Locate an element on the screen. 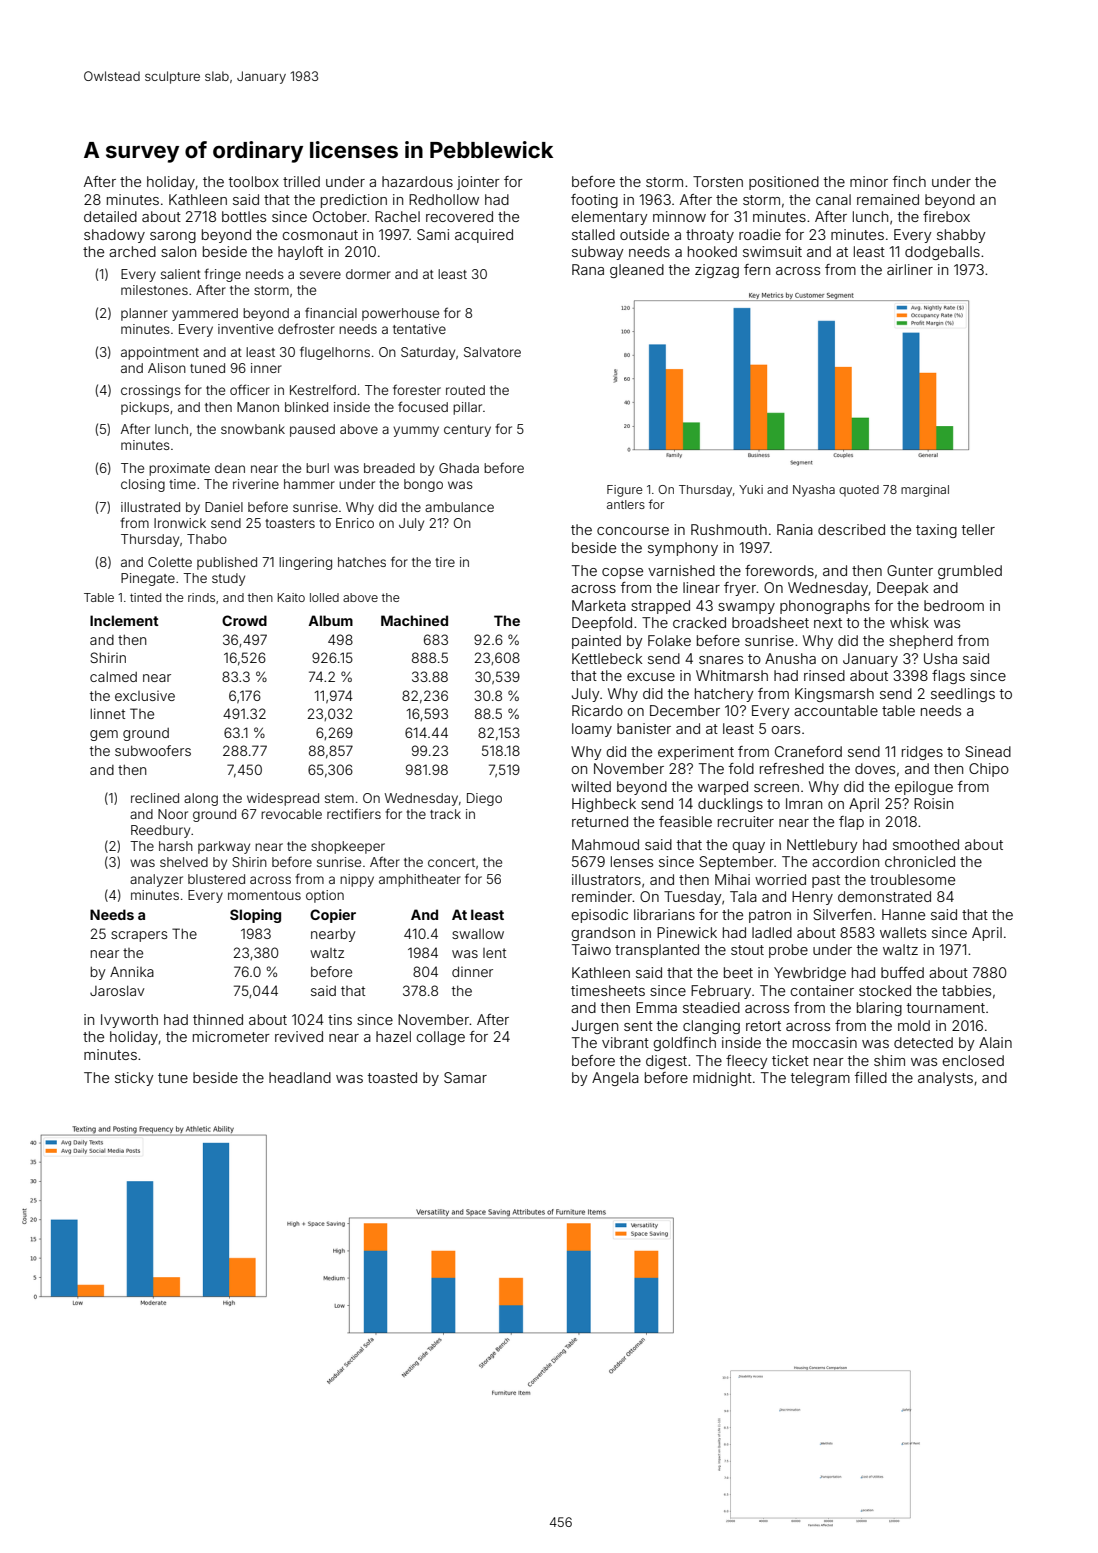 Image resolution: width=1098 pixels, height=1553 pixels. analysts is located at coordinates (945, 1079).
